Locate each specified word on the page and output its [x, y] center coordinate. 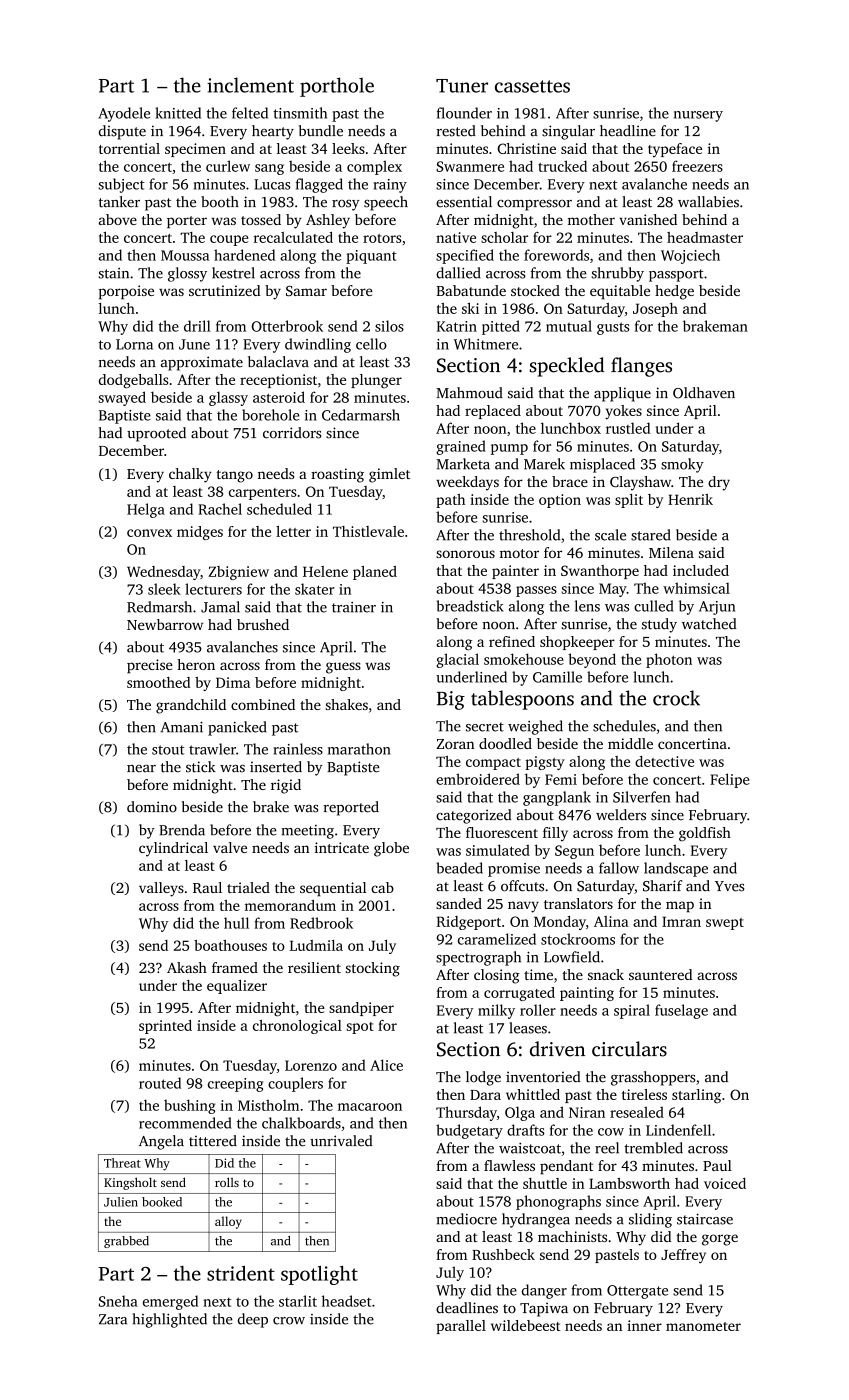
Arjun [717, 608]
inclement [250, 85]
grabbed [126, 1242]
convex [149, 533]
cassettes [532, 86]
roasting [337, 475]
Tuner [462, 86]
